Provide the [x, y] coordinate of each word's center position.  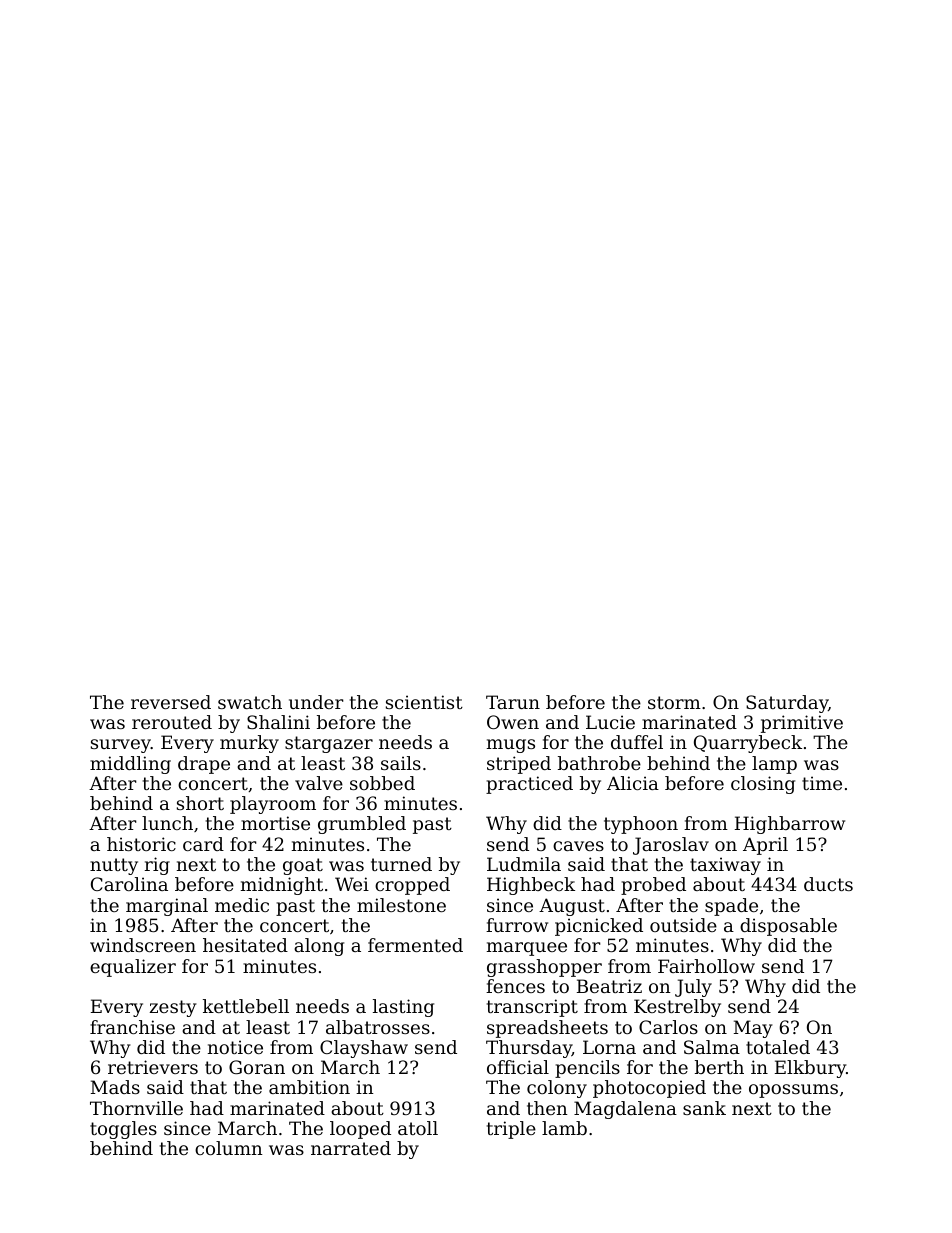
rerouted [172, 722]
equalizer [133, 968]
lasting [403, 1008]
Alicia [633, 783]
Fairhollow [706, 966]
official [518, 1067]
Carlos [668, 1027]
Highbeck [531, 886]
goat [303, 866]
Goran [257, 1067]
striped [519, 765]
